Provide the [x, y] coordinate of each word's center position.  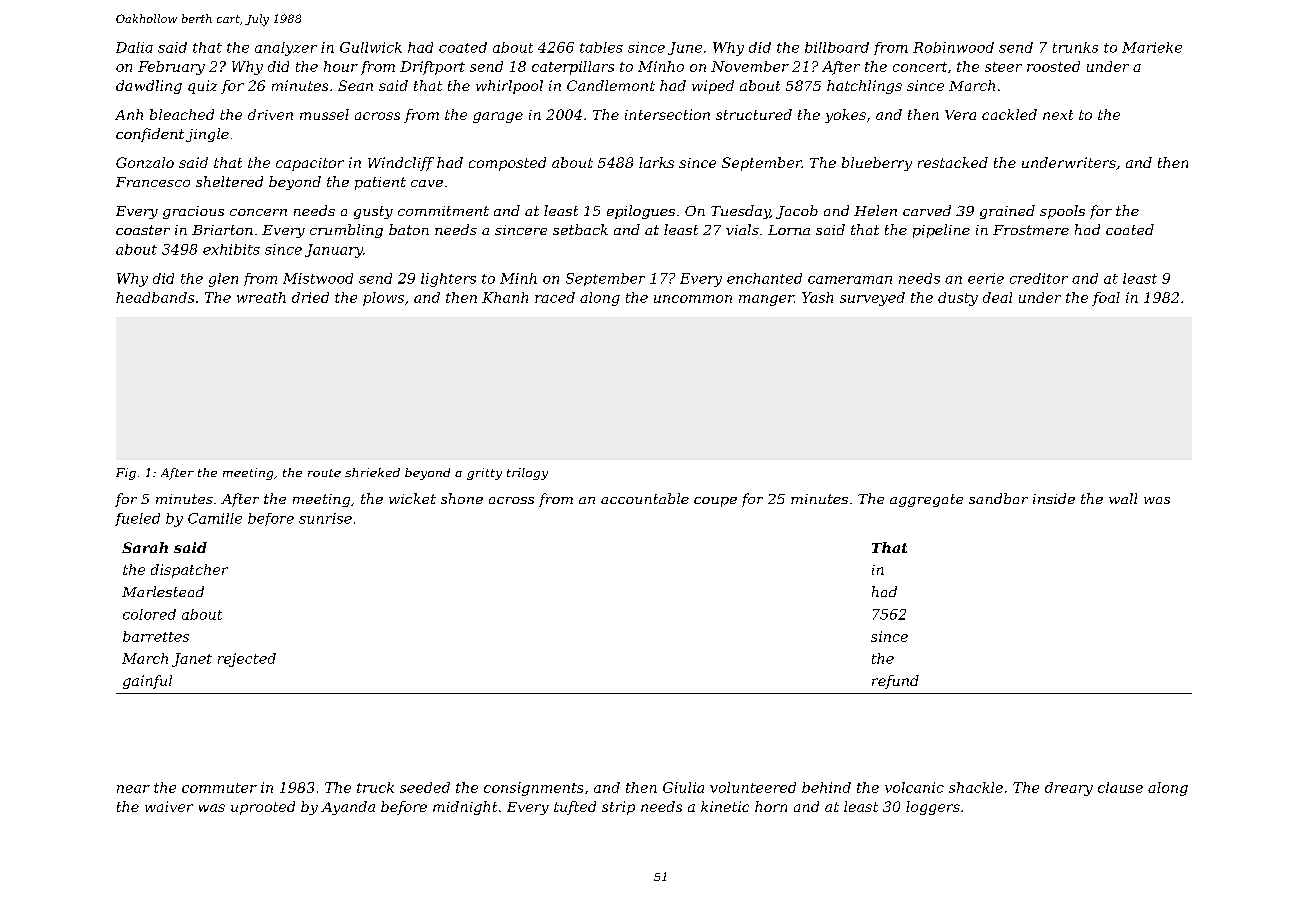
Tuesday [740, 212]
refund [895, 682]
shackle [976, 787]
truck [375, 787]
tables [601, 47]
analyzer [286, 49]
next [1058, 115]
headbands [155, 297]
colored [149, 614]
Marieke [1152, 47]
